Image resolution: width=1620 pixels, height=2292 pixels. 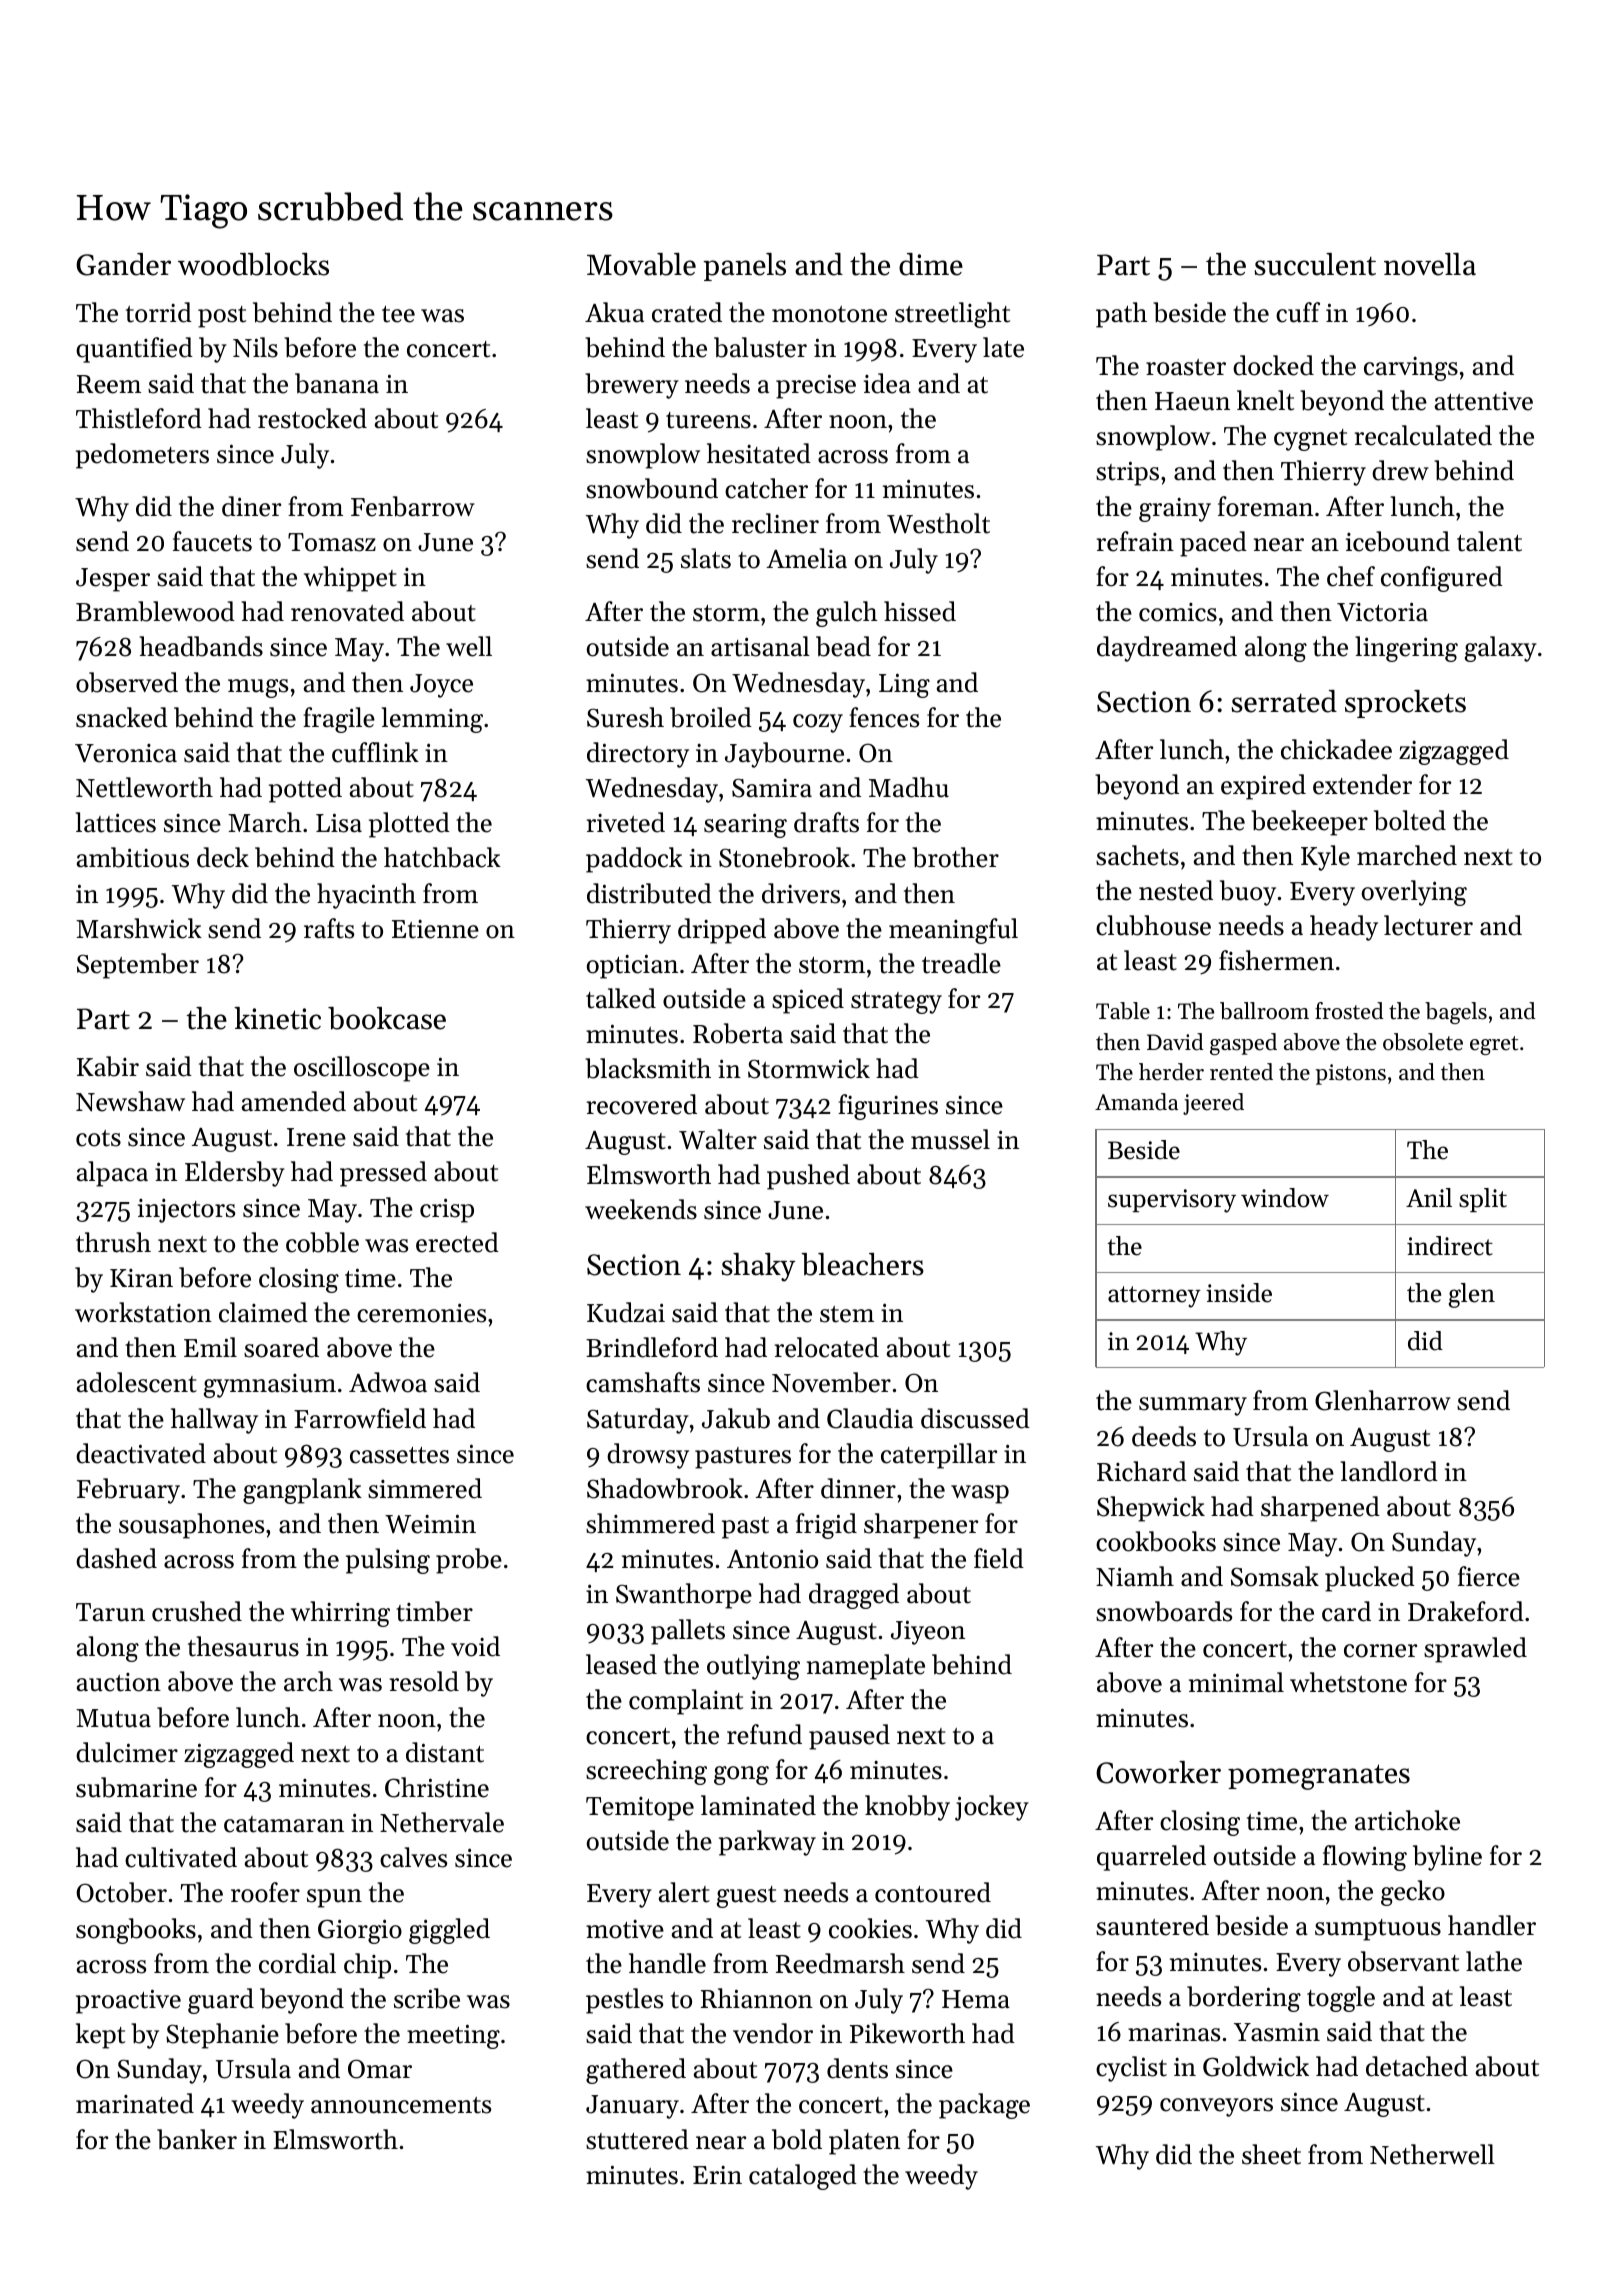 What do you see at coordinates (1127, 473) in the image?
I see `strips` at bounding box center [1127, 473].
